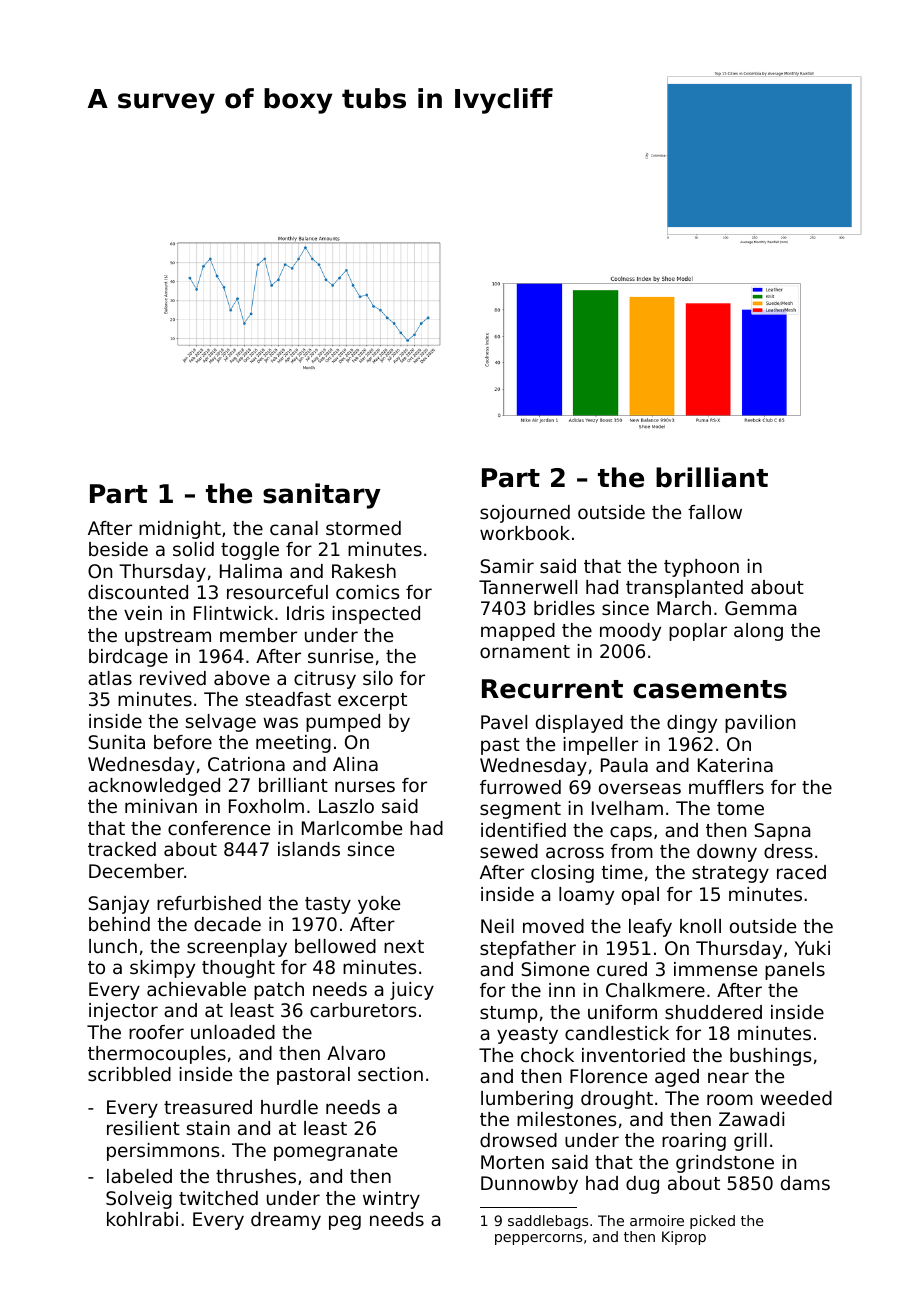 This document has height=1308, width=924. What do you see at coordinates (715, 969) in the document?
I see `immense` at bounding box center [715, 969].
